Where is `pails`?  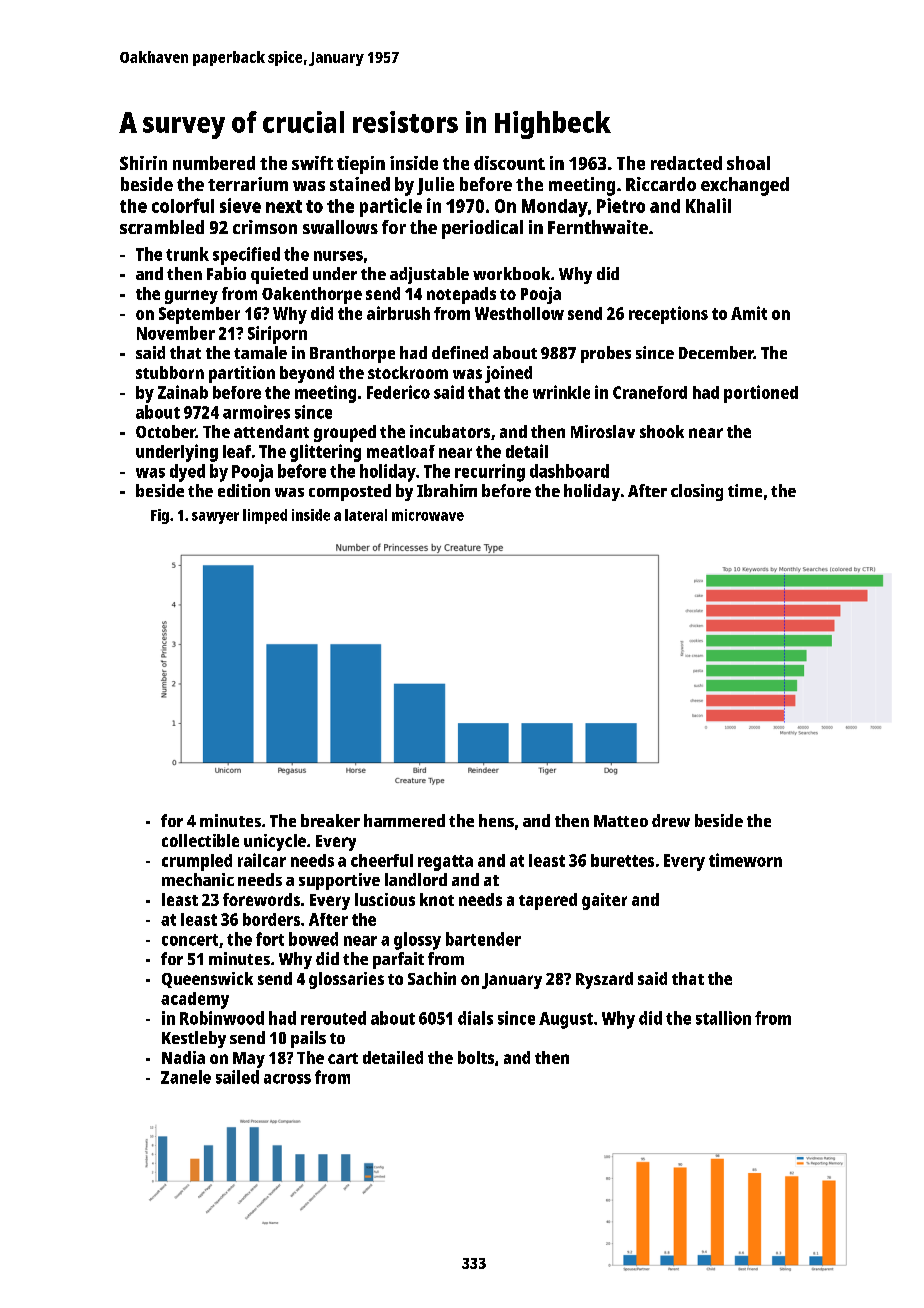 pails is located at coordinates (308, 1039).
